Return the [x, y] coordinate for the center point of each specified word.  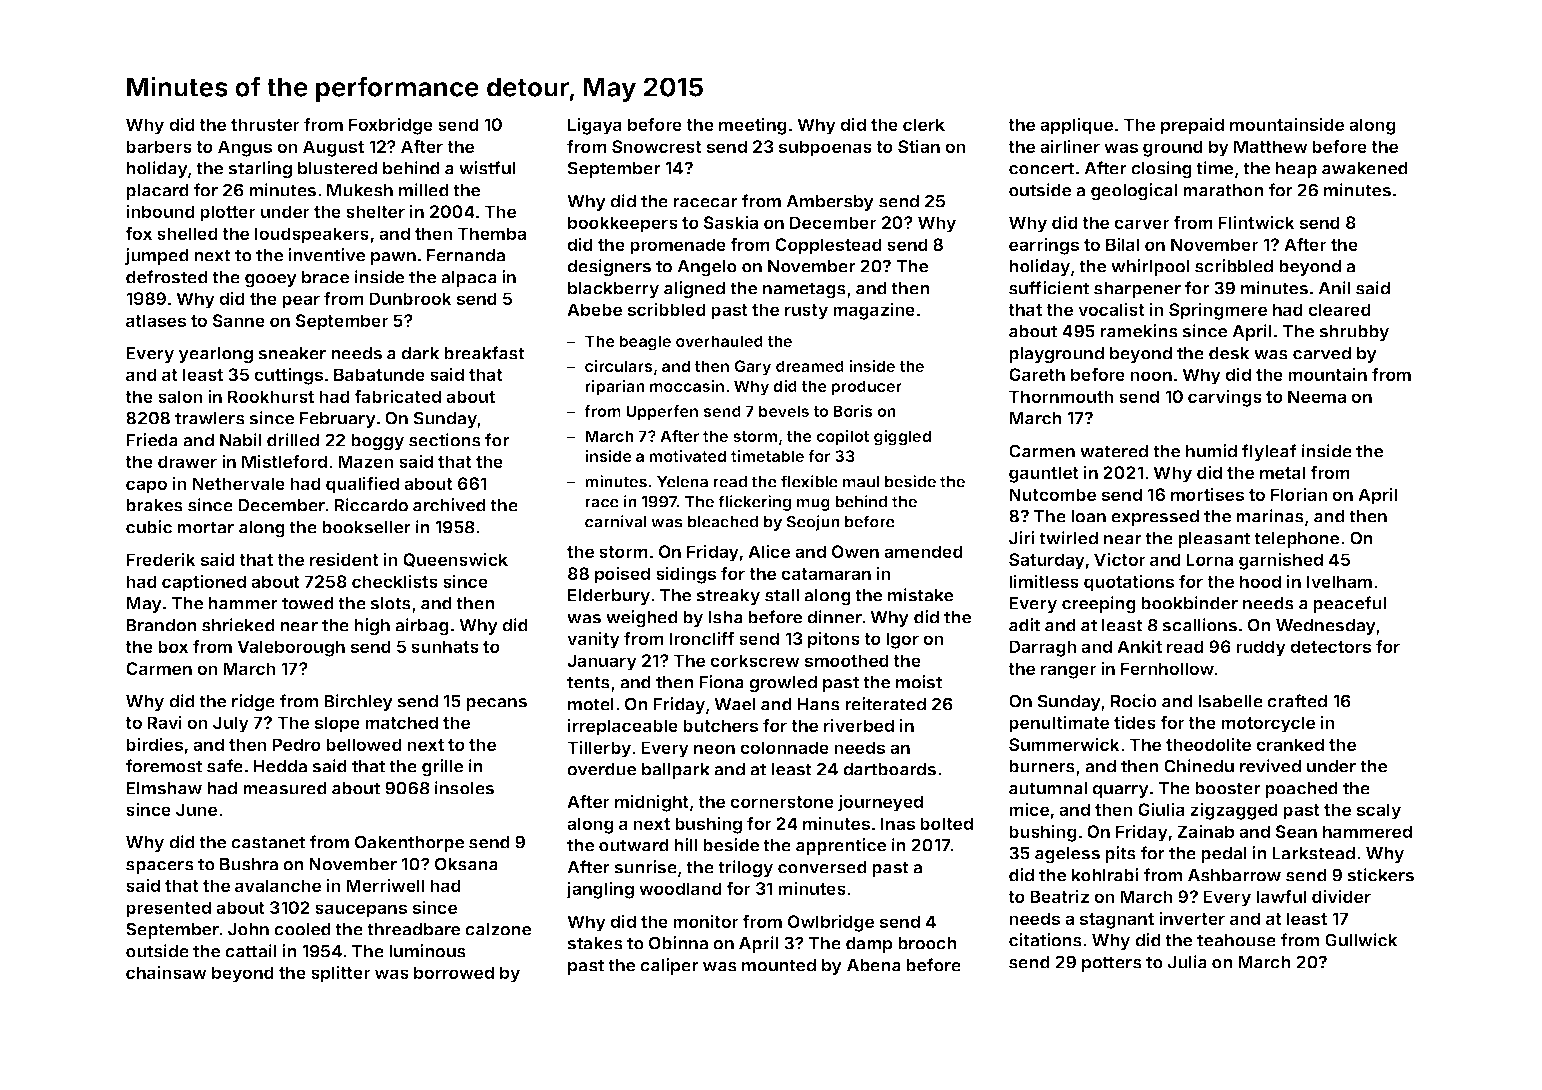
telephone [1296, 540]
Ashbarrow [1234, 875]
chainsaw [166, 972]
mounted [779, 965]
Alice [769, 551]
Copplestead [828, 246]
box [173, 646]
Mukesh [360, 190]
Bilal [1123, 244]
